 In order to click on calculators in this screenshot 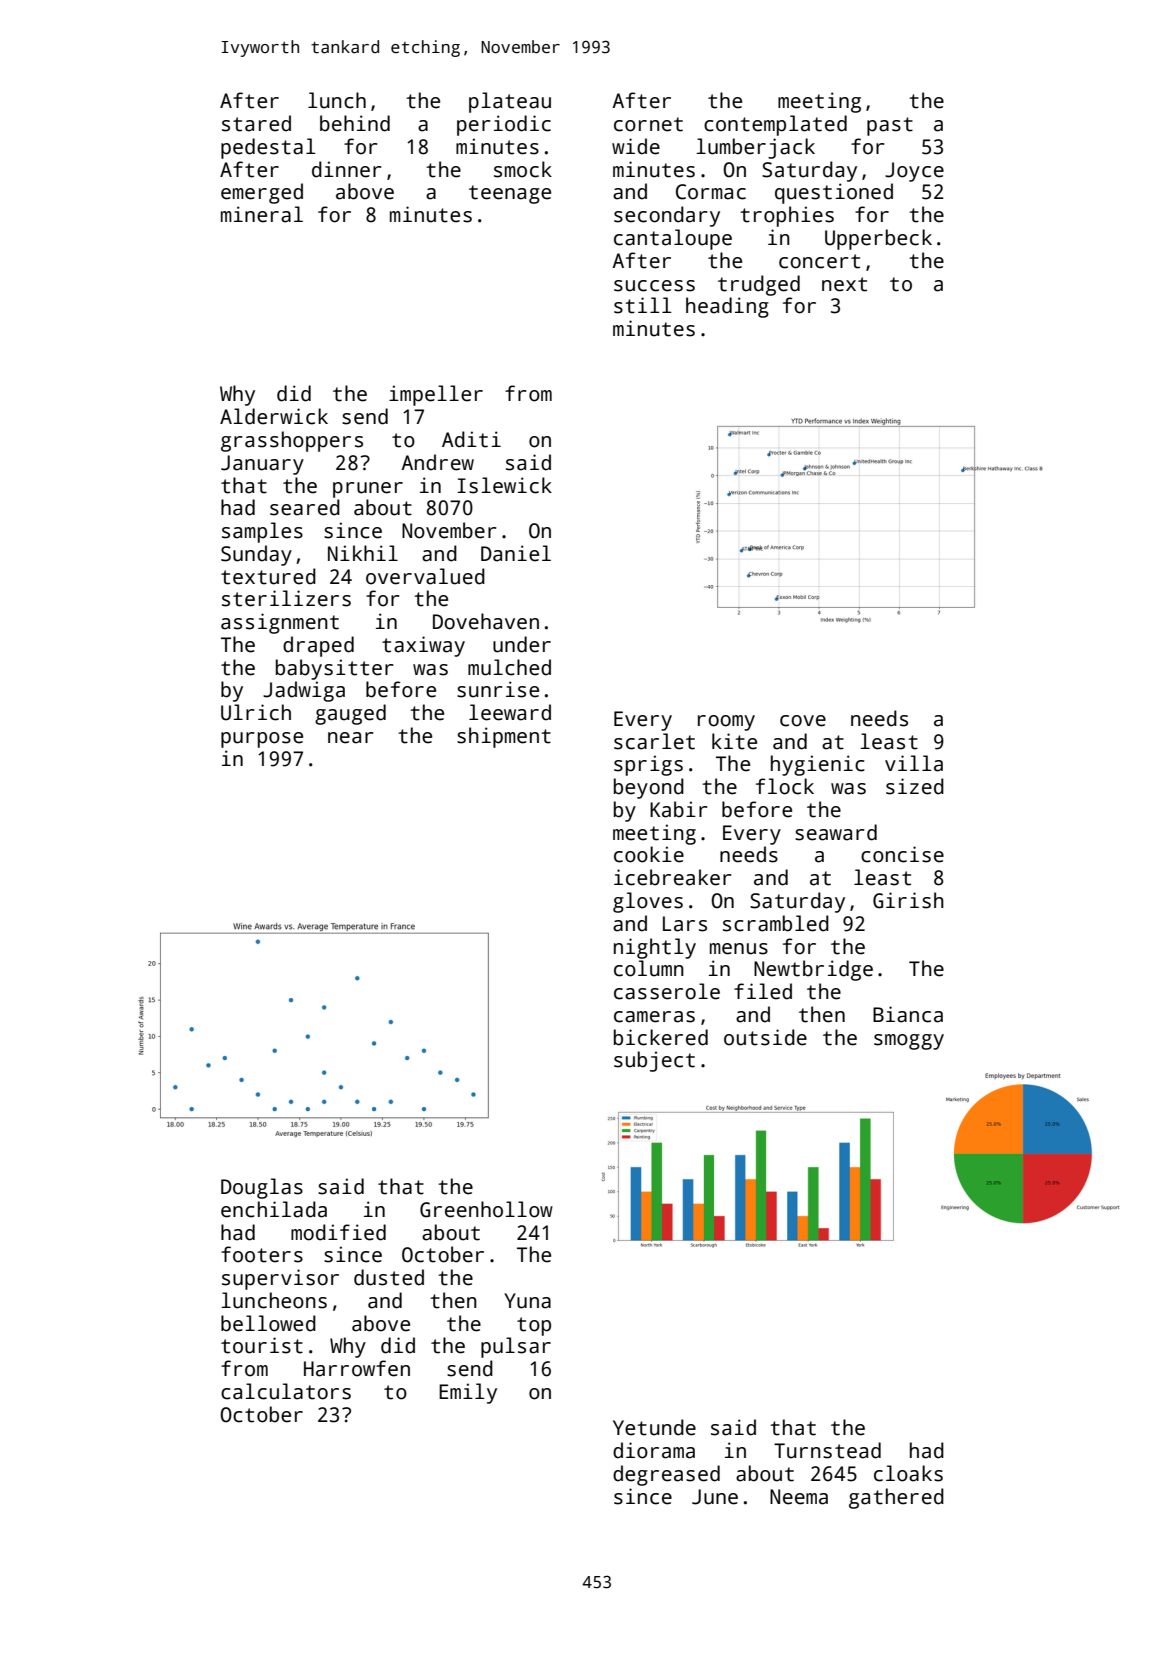, I will do `click(286, 1391)`.
